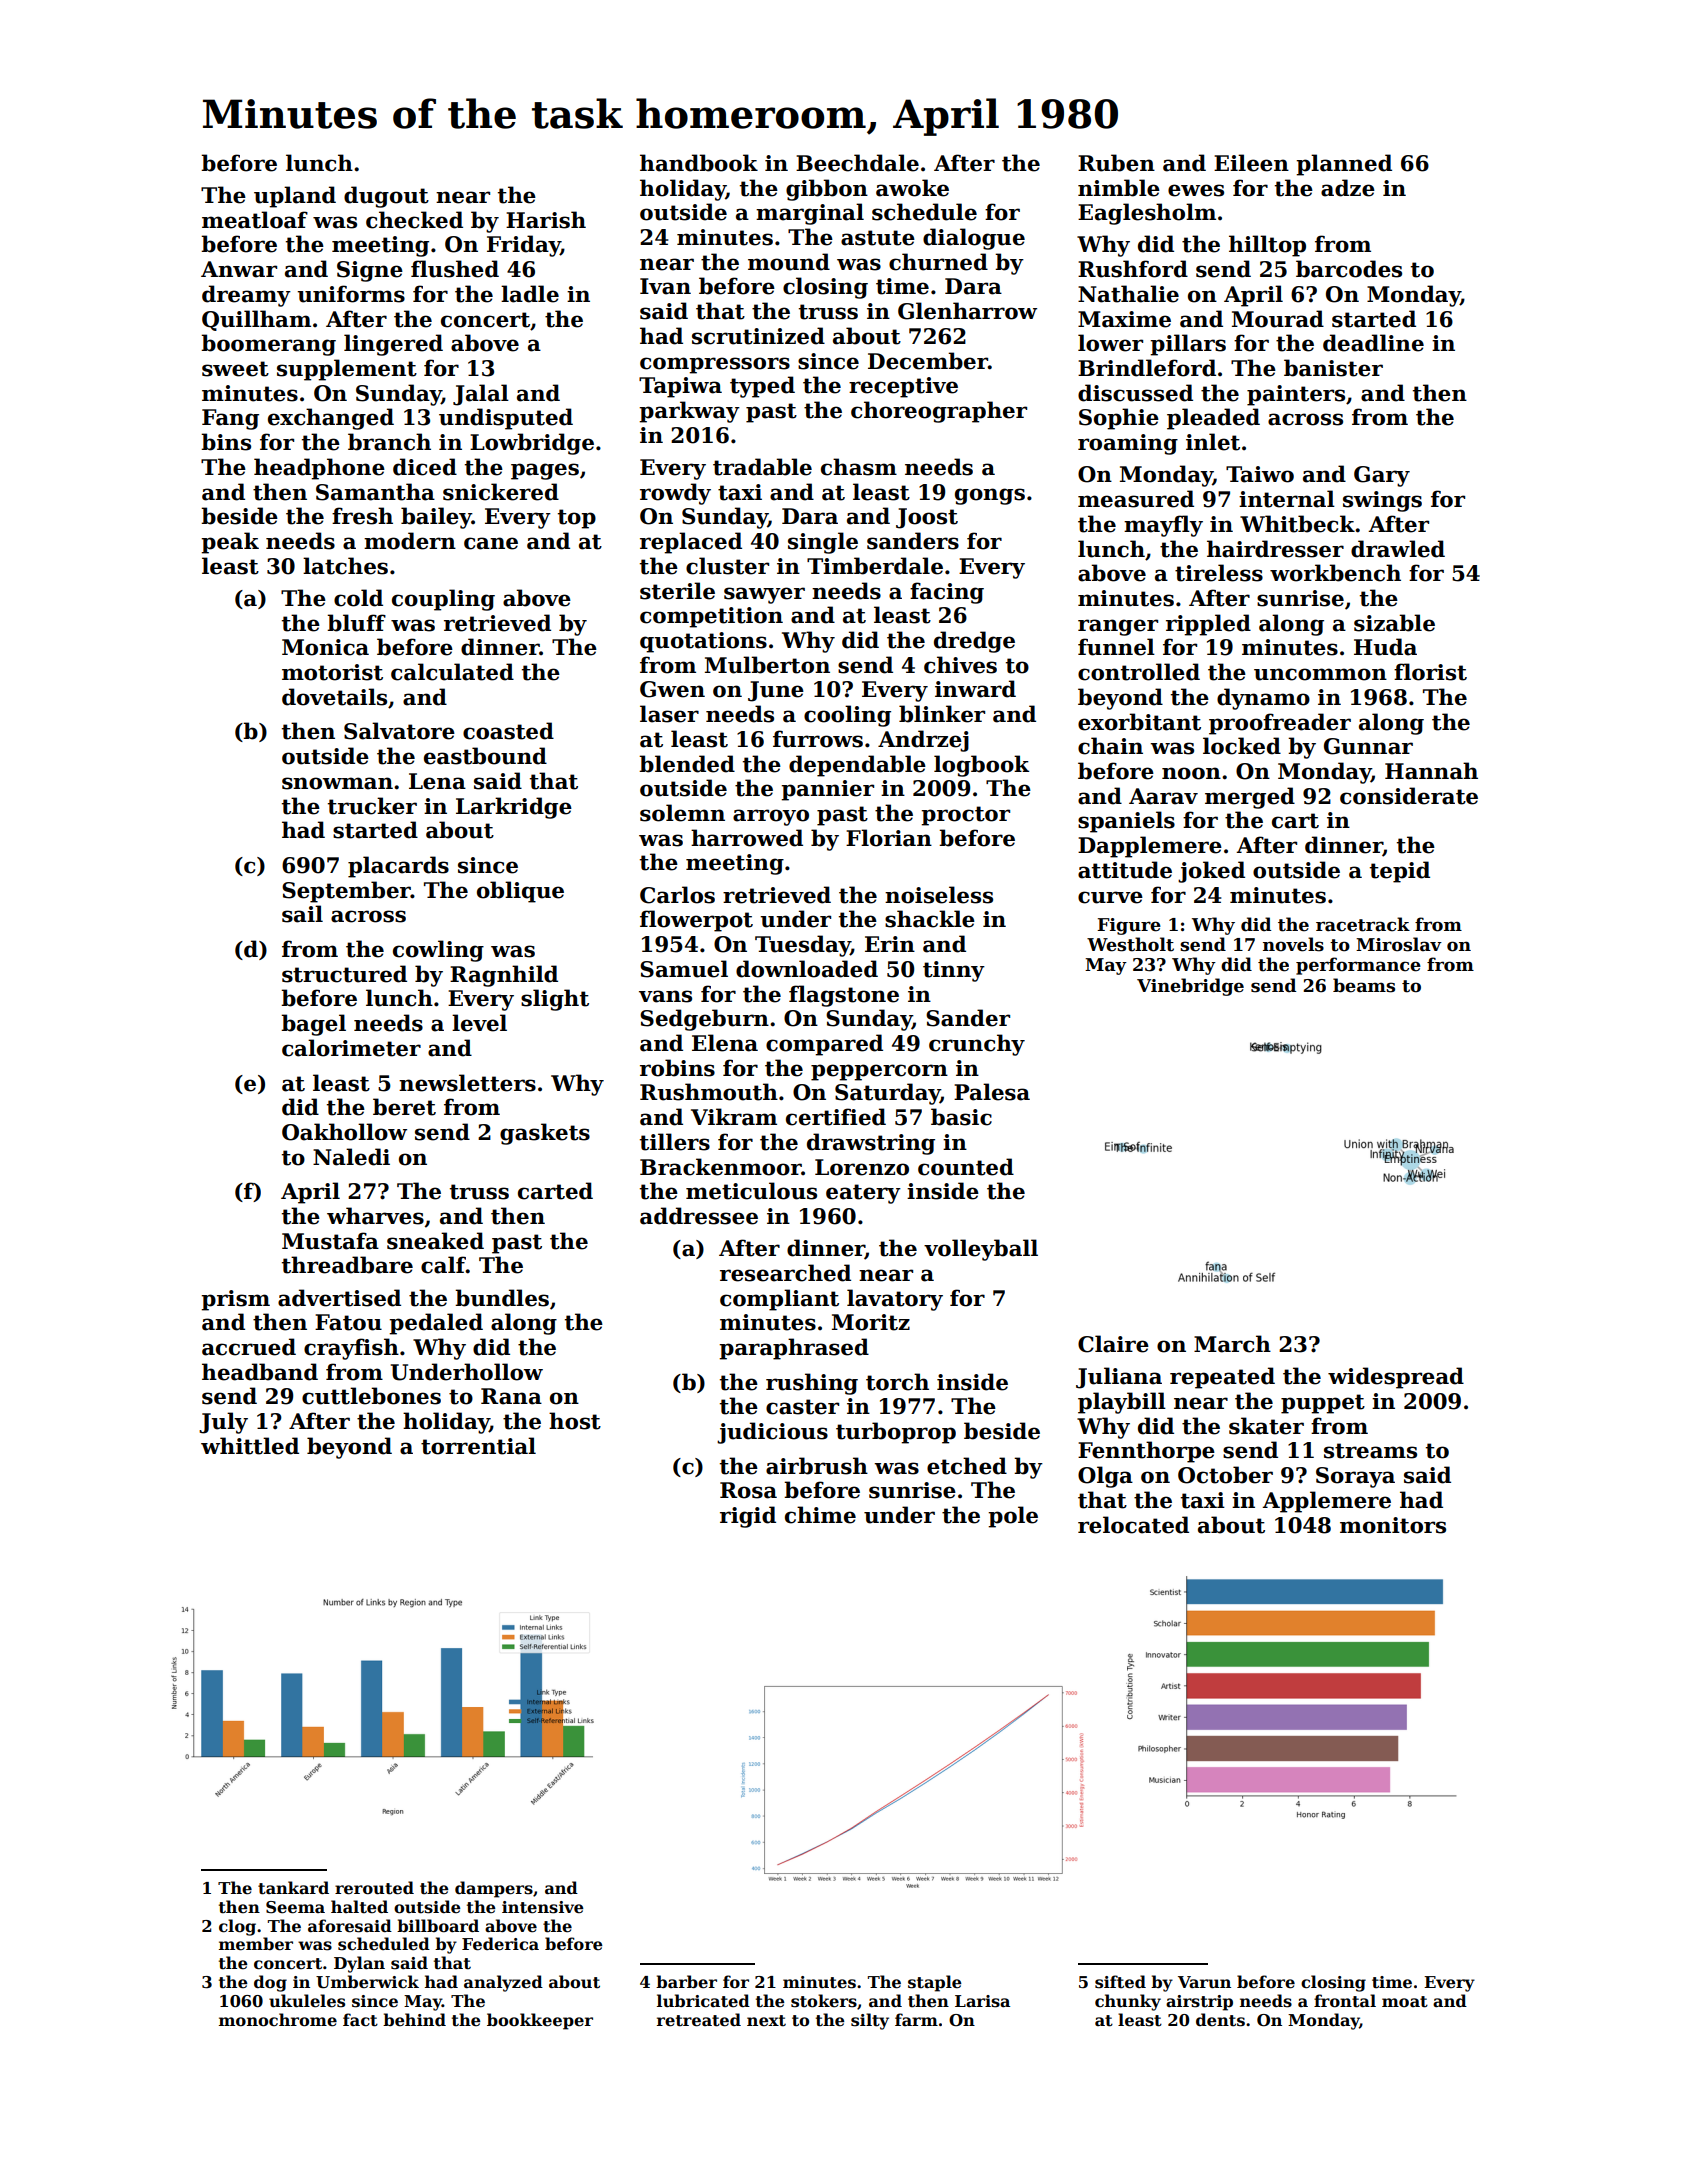 The height and width of the image is (2178, 1683). What do you see at coordinates (1199, 2003) in the image?
I see `airstrip` at bounding box center [1199, 2003].
